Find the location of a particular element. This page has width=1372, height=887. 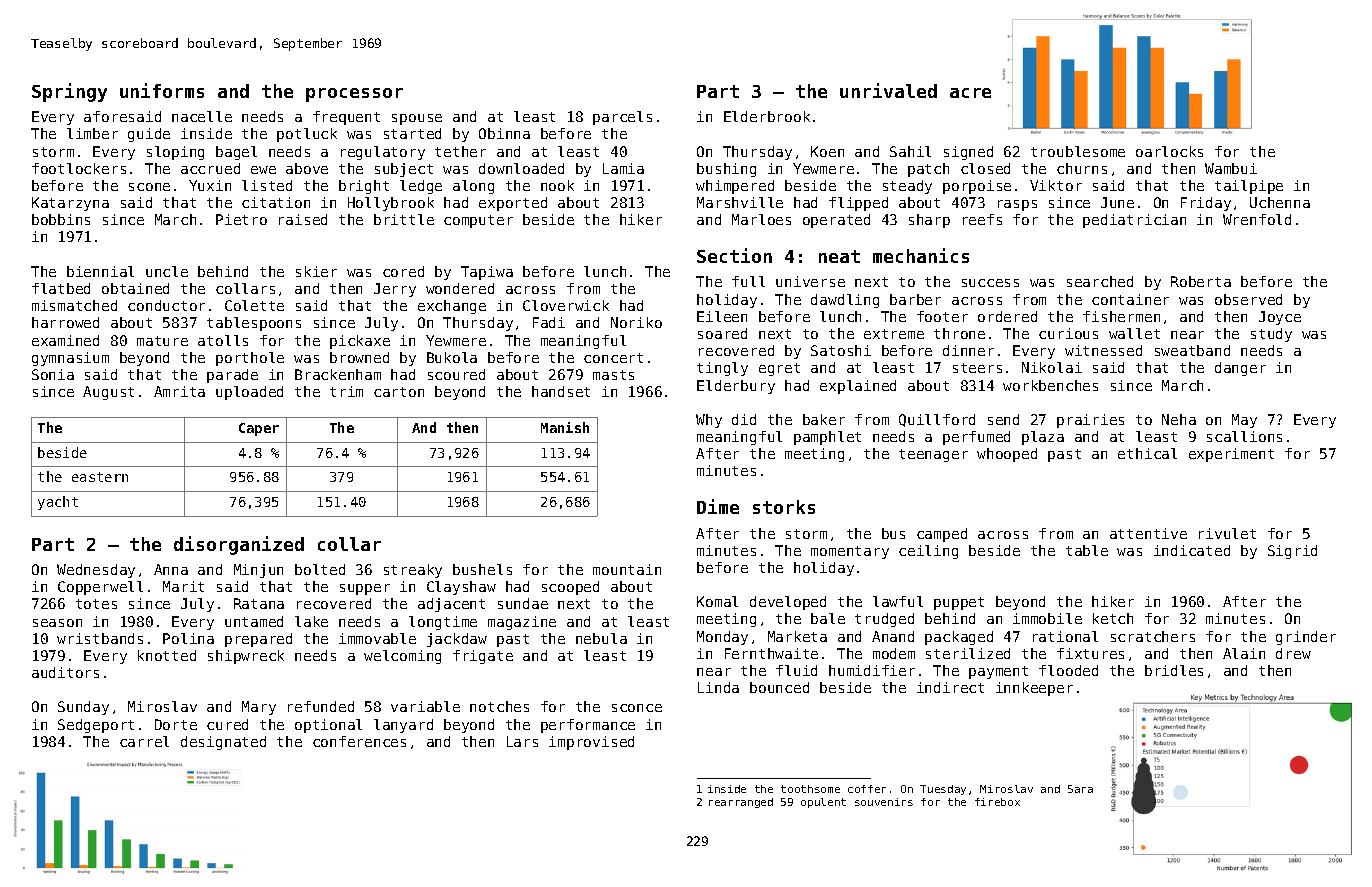

experiment is located at coordinates (1231, 455).
